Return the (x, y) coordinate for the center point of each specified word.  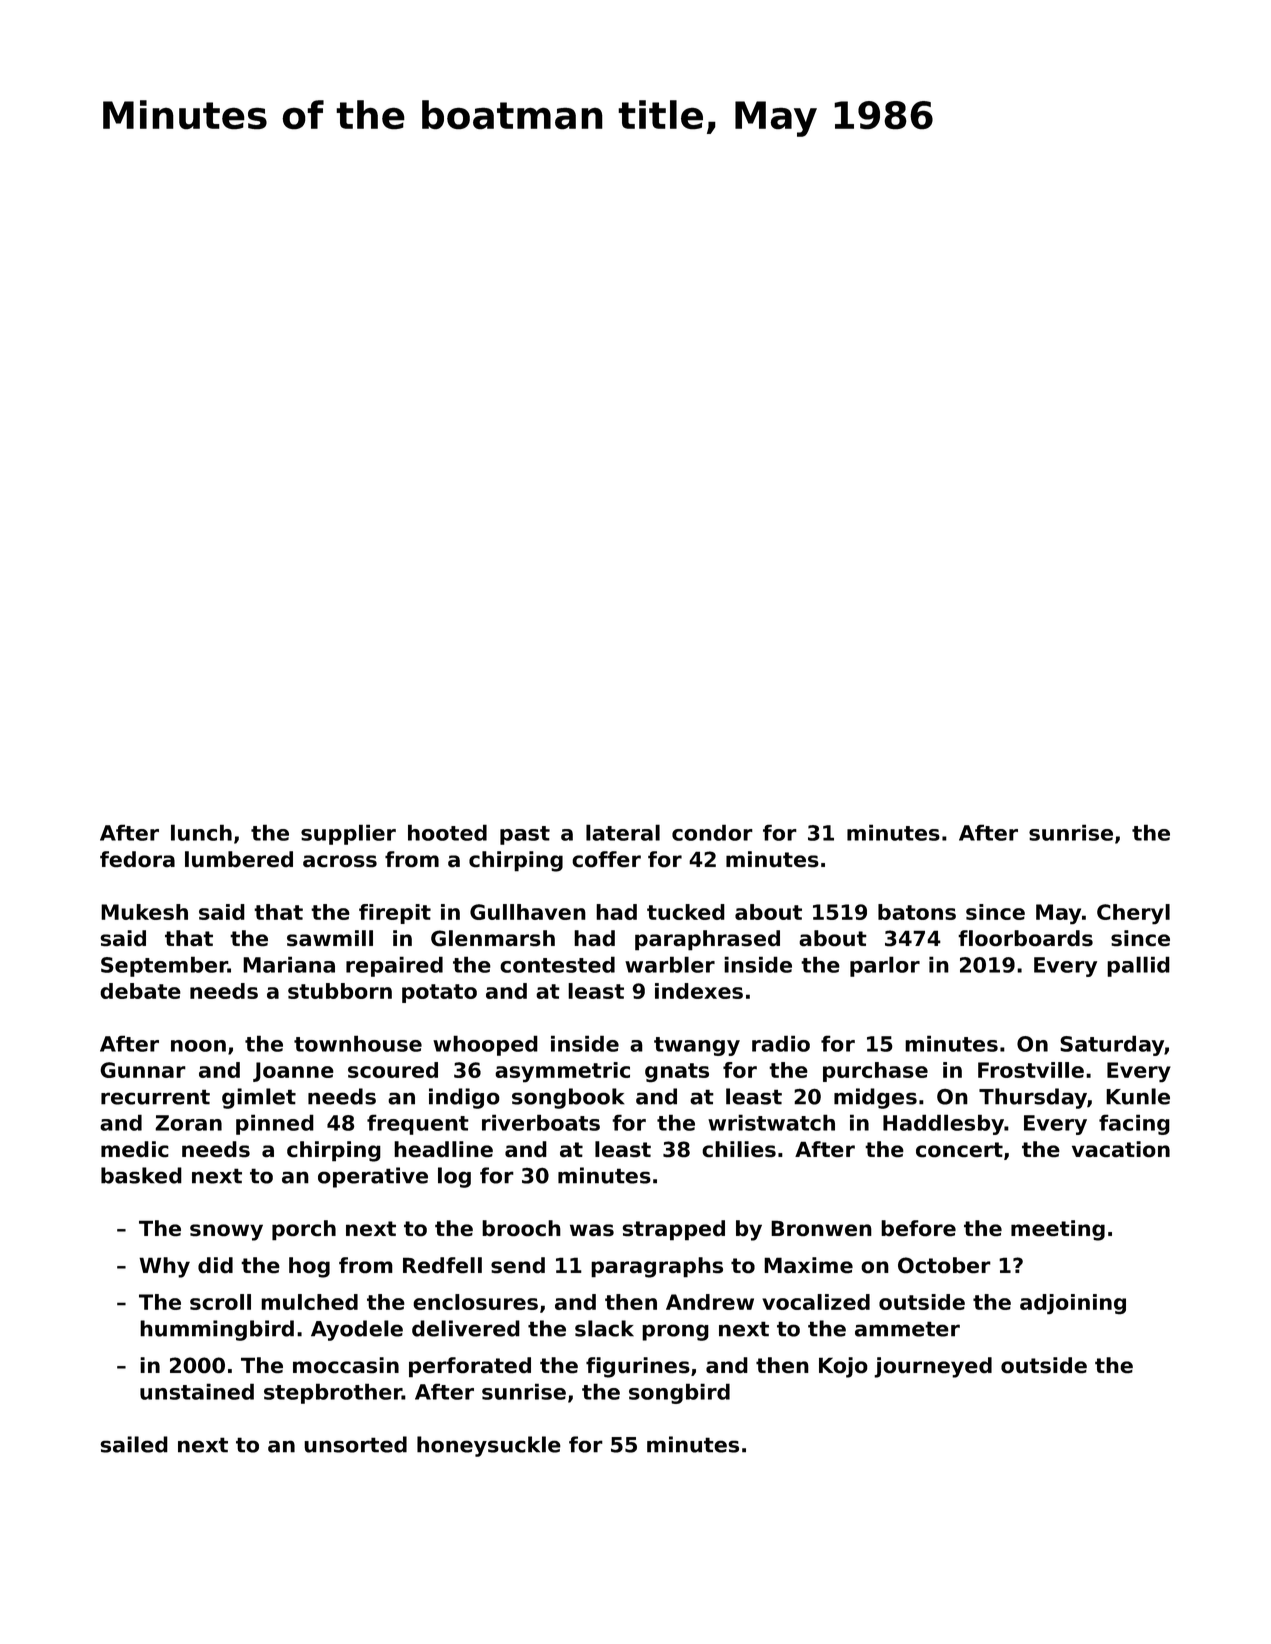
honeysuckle (489, 1446)
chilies (739, 1149)
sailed (134, 1444)
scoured (393, 1070)
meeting (1058, 1230)
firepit (395, 914)
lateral (623, 832)
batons (917, 912)
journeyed (933, 1367)
